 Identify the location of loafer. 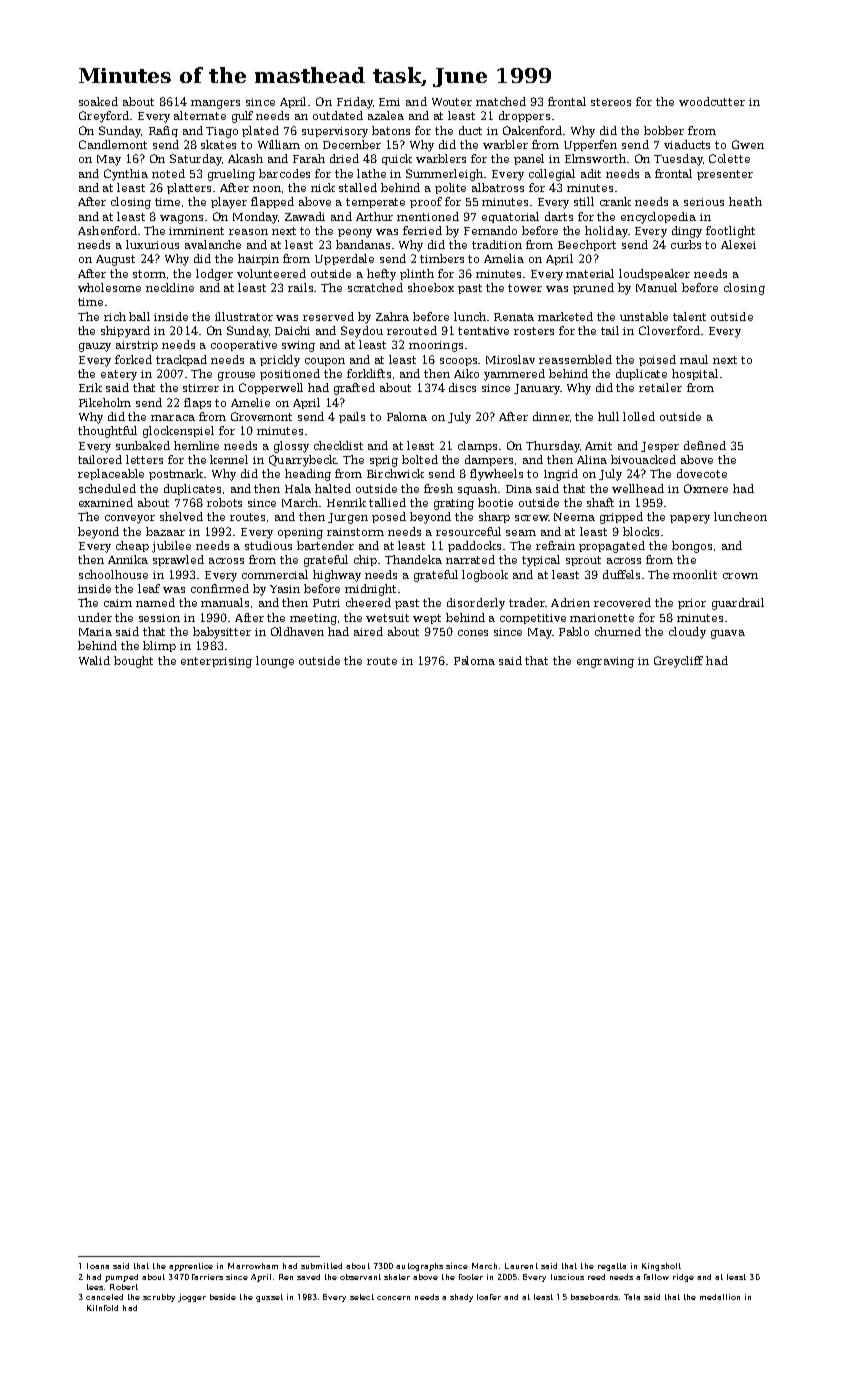
(489, 1297).
